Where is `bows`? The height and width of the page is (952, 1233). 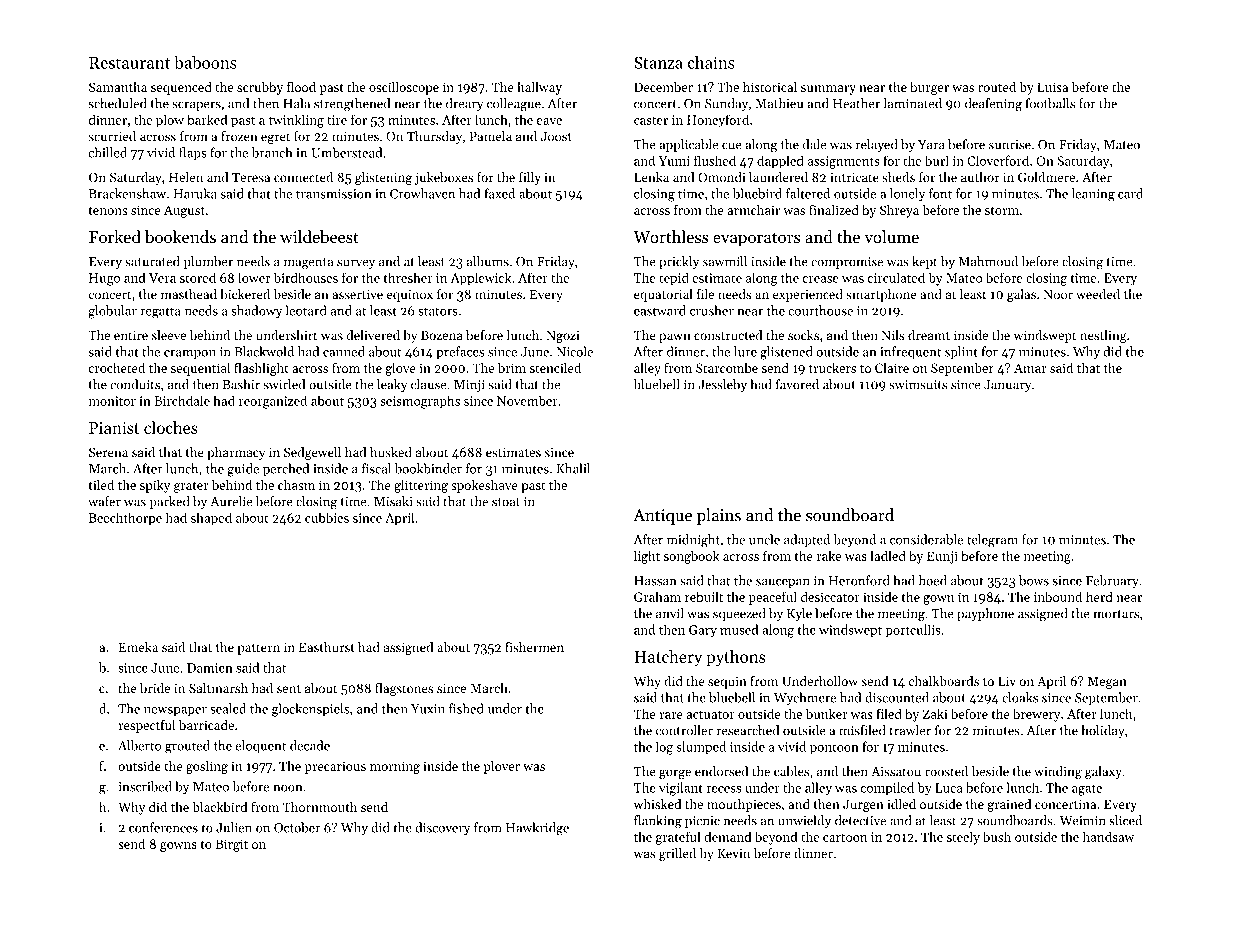 bows is located at coordinates (1034, 580).
